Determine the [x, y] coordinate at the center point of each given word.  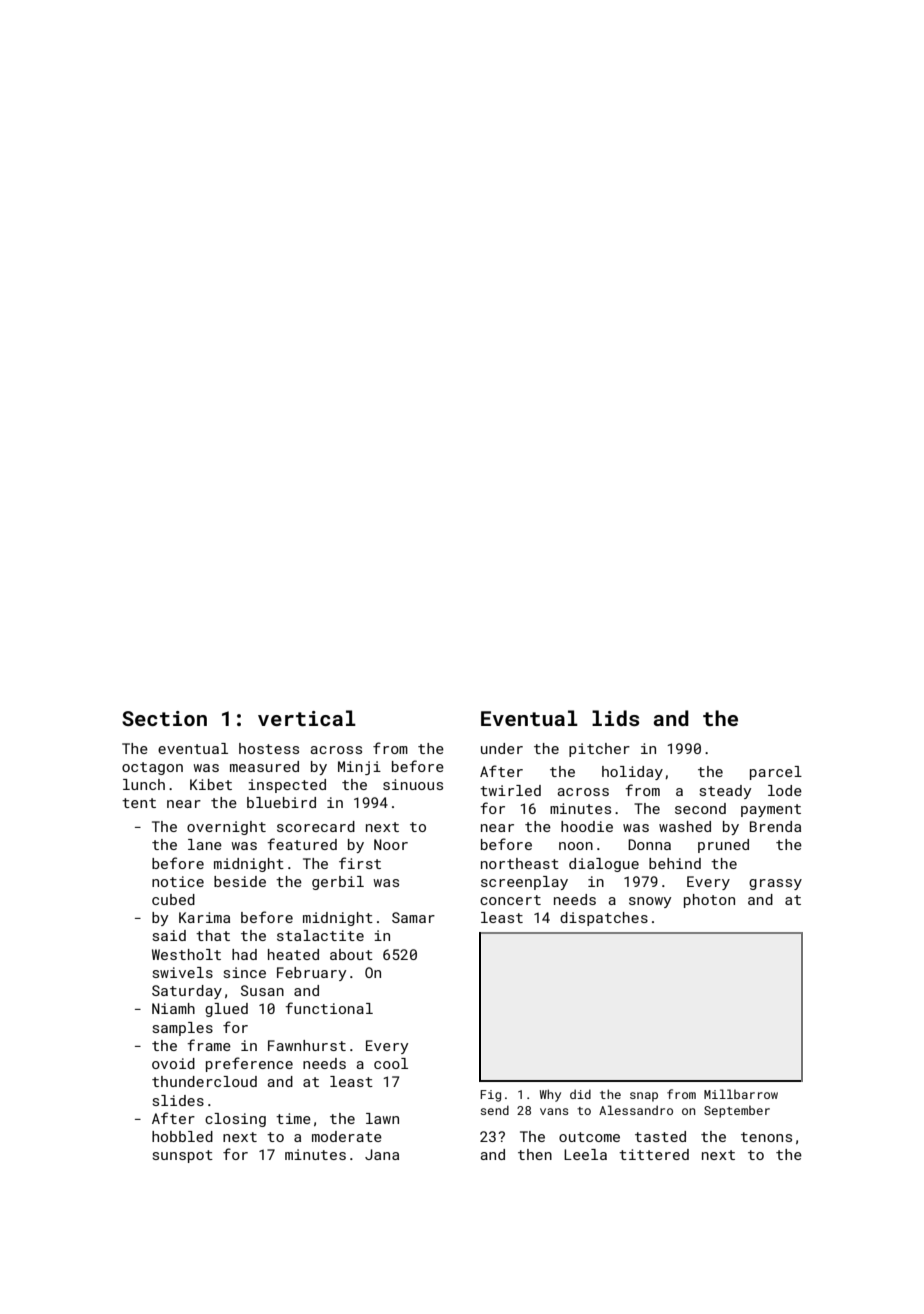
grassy [775, 884]
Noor [391, 844]
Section [164, 718]
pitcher [599, 750]
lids [615, 718]
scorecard [316, 826]
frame [209, 1045]
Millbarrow [741, 1094]
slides [178, 1100]
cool [391, 1063]
